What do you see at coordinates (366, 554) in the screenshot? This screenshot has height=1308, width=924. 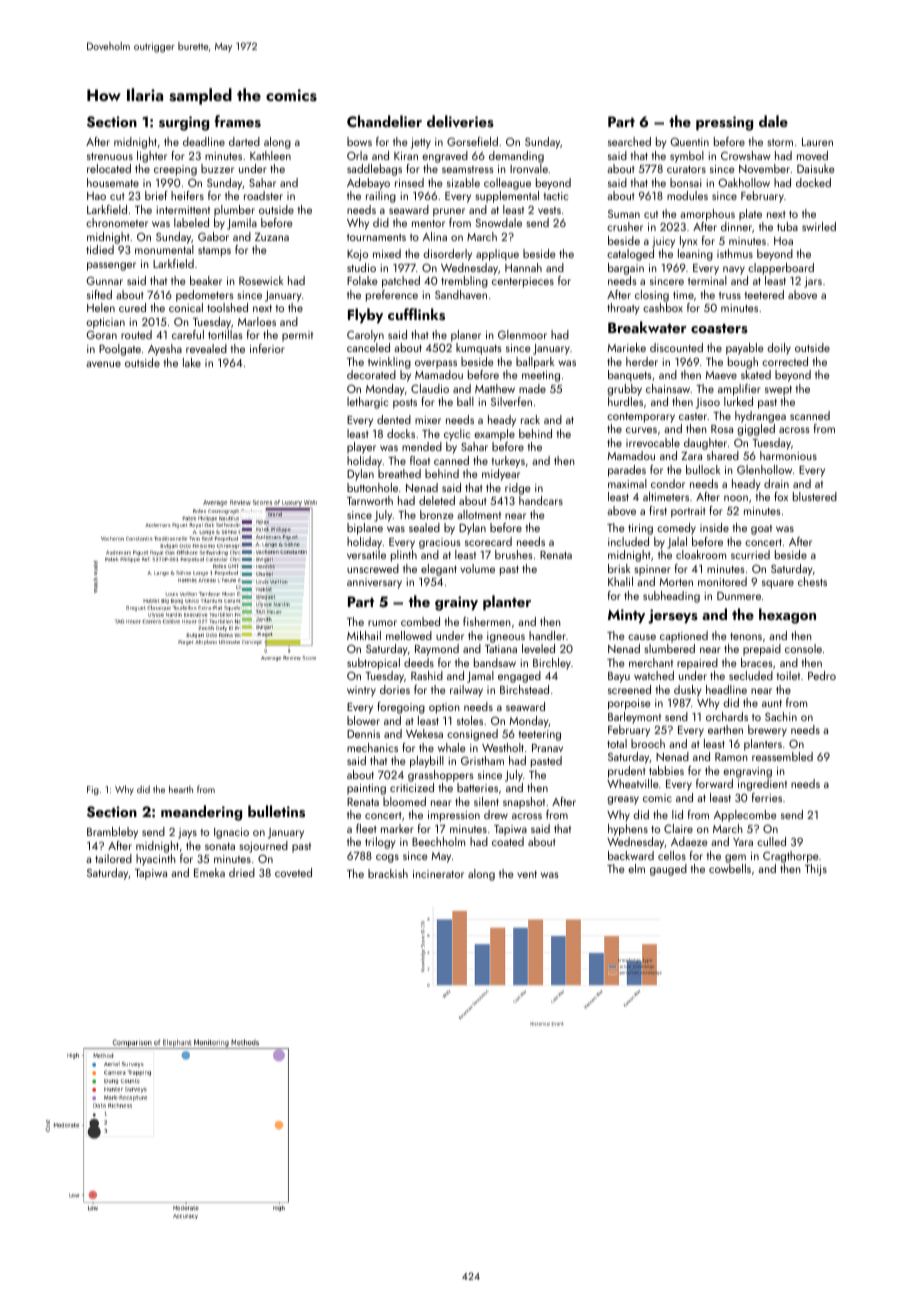 I see `versatile` at bounding box center [366, 554].
